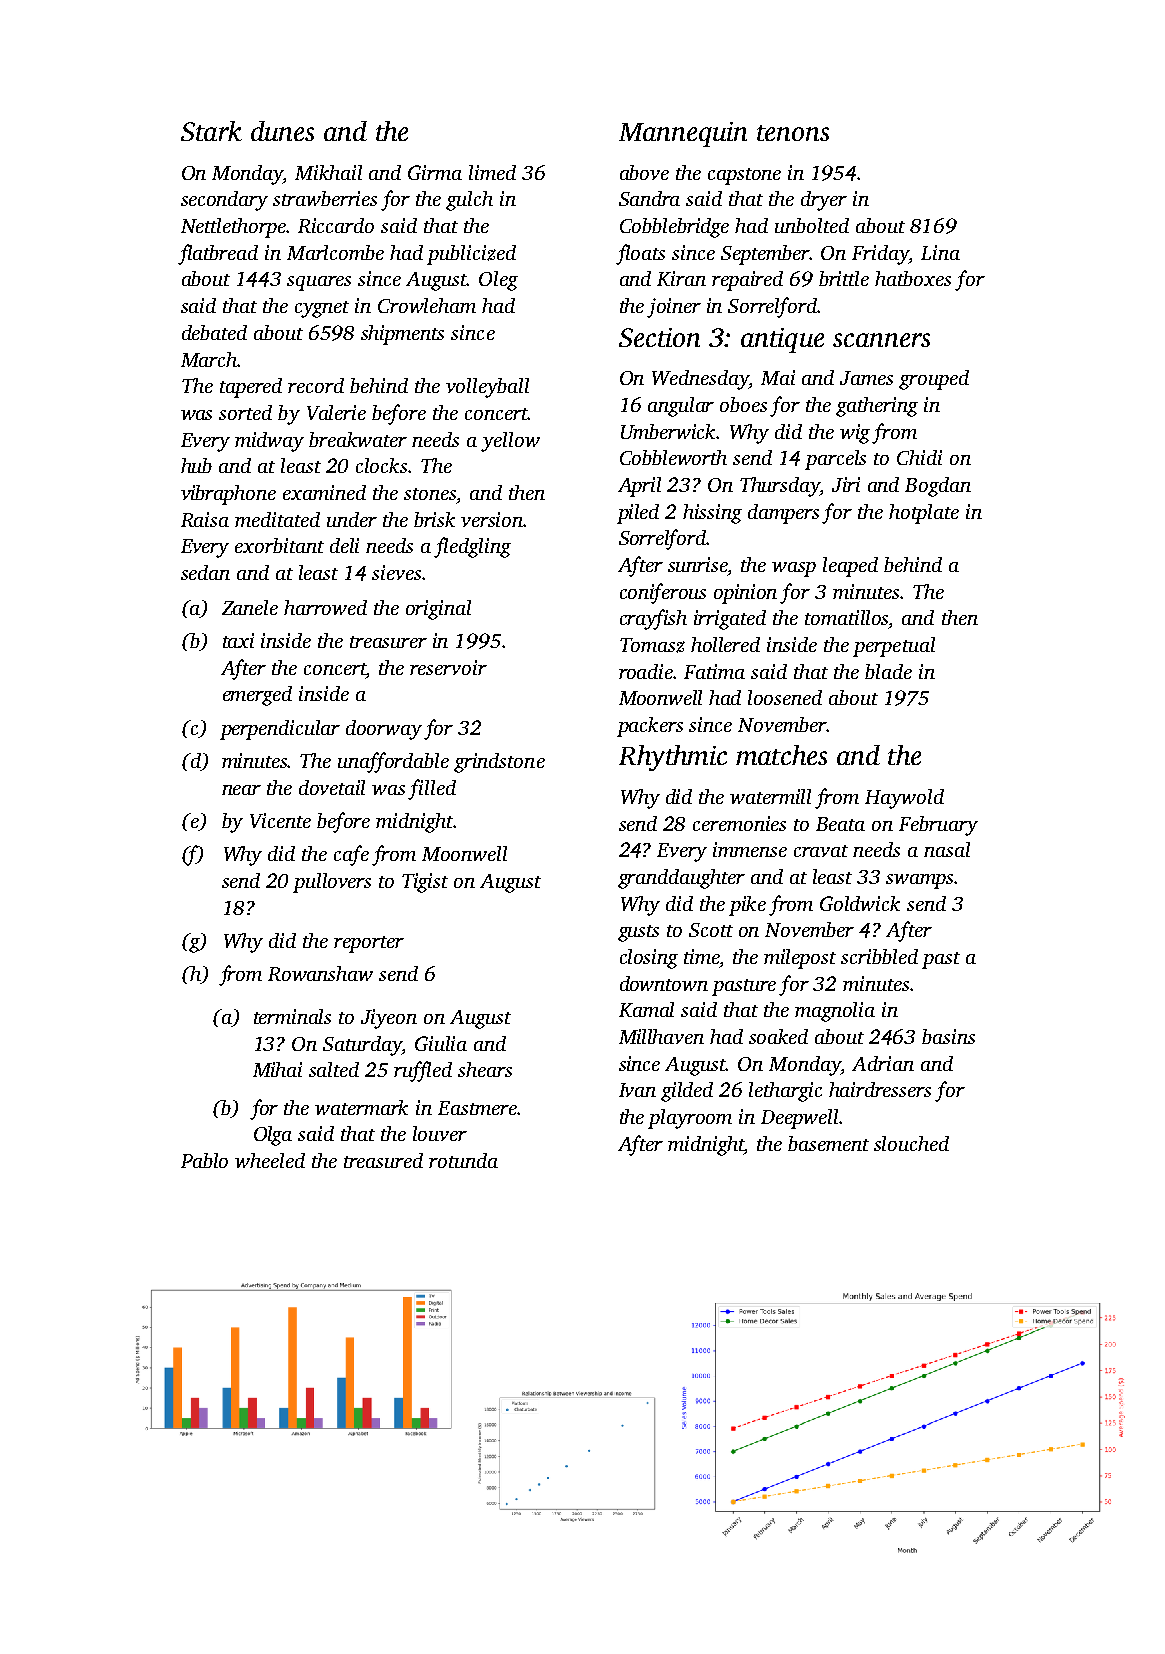  I want to click on yellow, so click(510, 442).
